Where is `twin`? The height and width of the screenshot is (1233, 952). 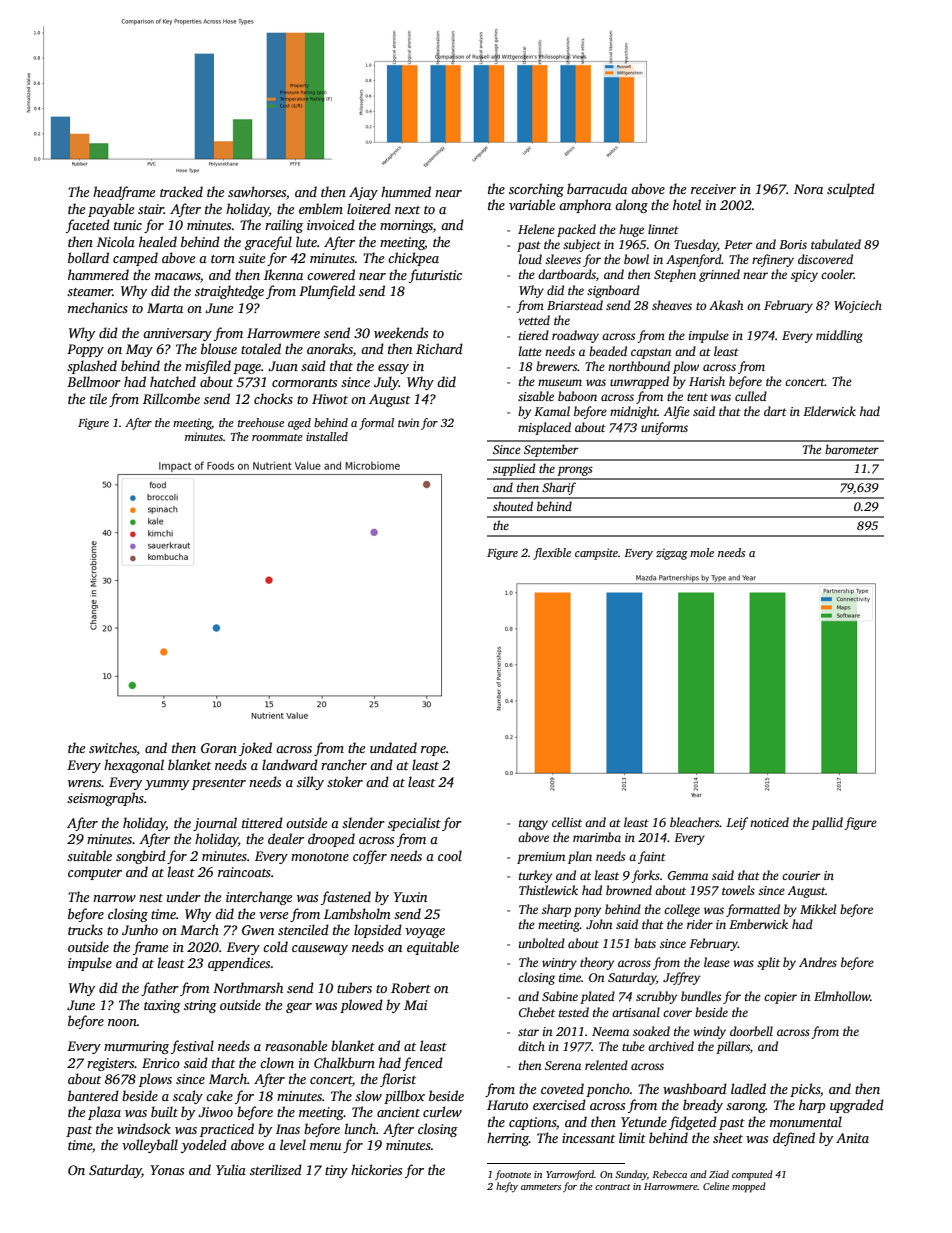 twin is located at coordinates (408, 422).
